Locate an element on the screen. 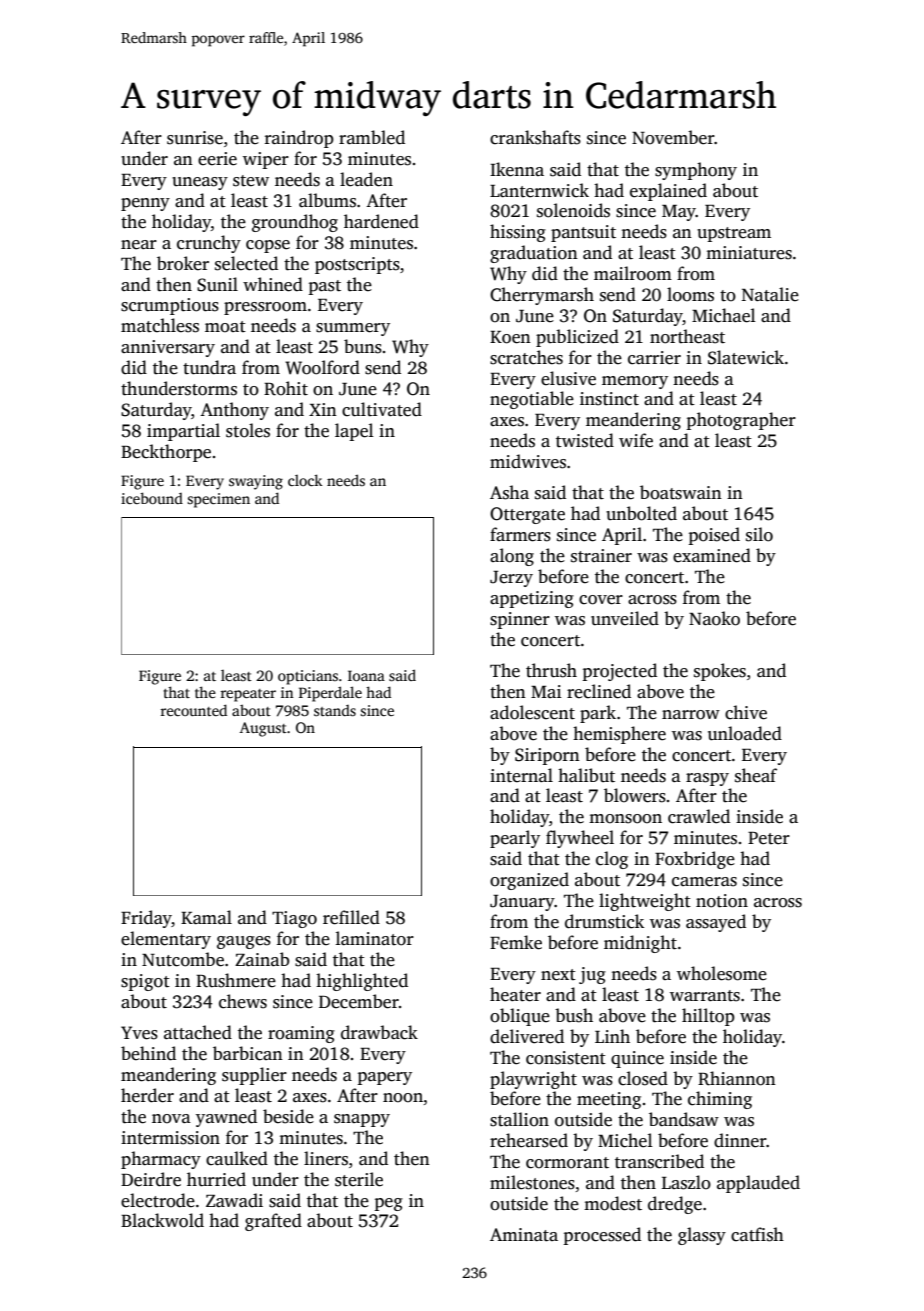 The height and width of the screenshot is (1311, 924). assayed is located at coordinates (716, 923).
